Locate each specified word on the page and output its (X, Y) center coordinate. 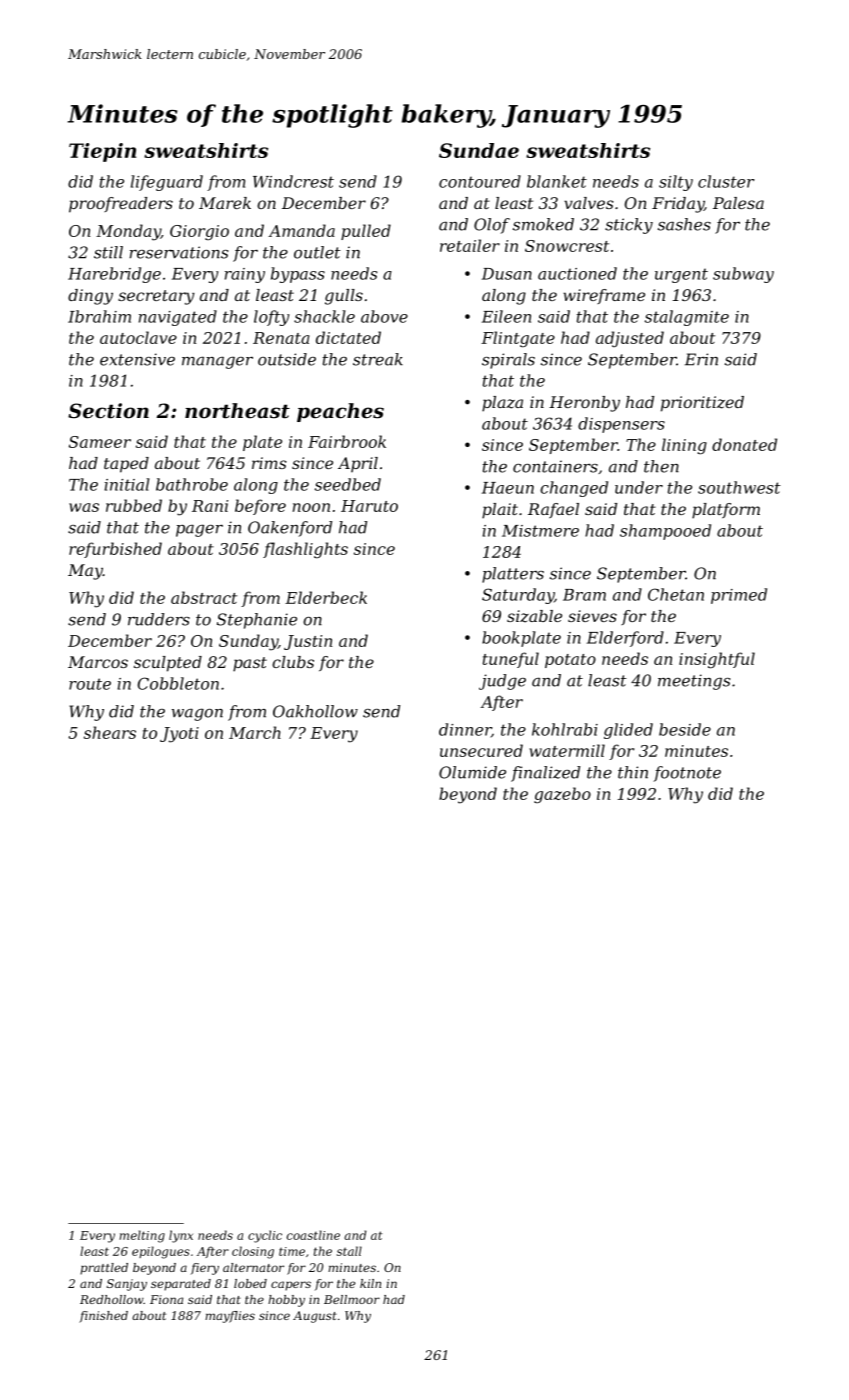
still (108, 252)
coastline (313, 1235)
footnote (687, 774)
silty (676, 183)
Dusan (507, 274)
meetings (694, 682)
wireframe (604, 296)
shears (110, 732)
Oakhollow (315, 711)
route (90, 684)
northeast (237, 411)
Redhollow (111, 1299)
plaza (502, 404)
